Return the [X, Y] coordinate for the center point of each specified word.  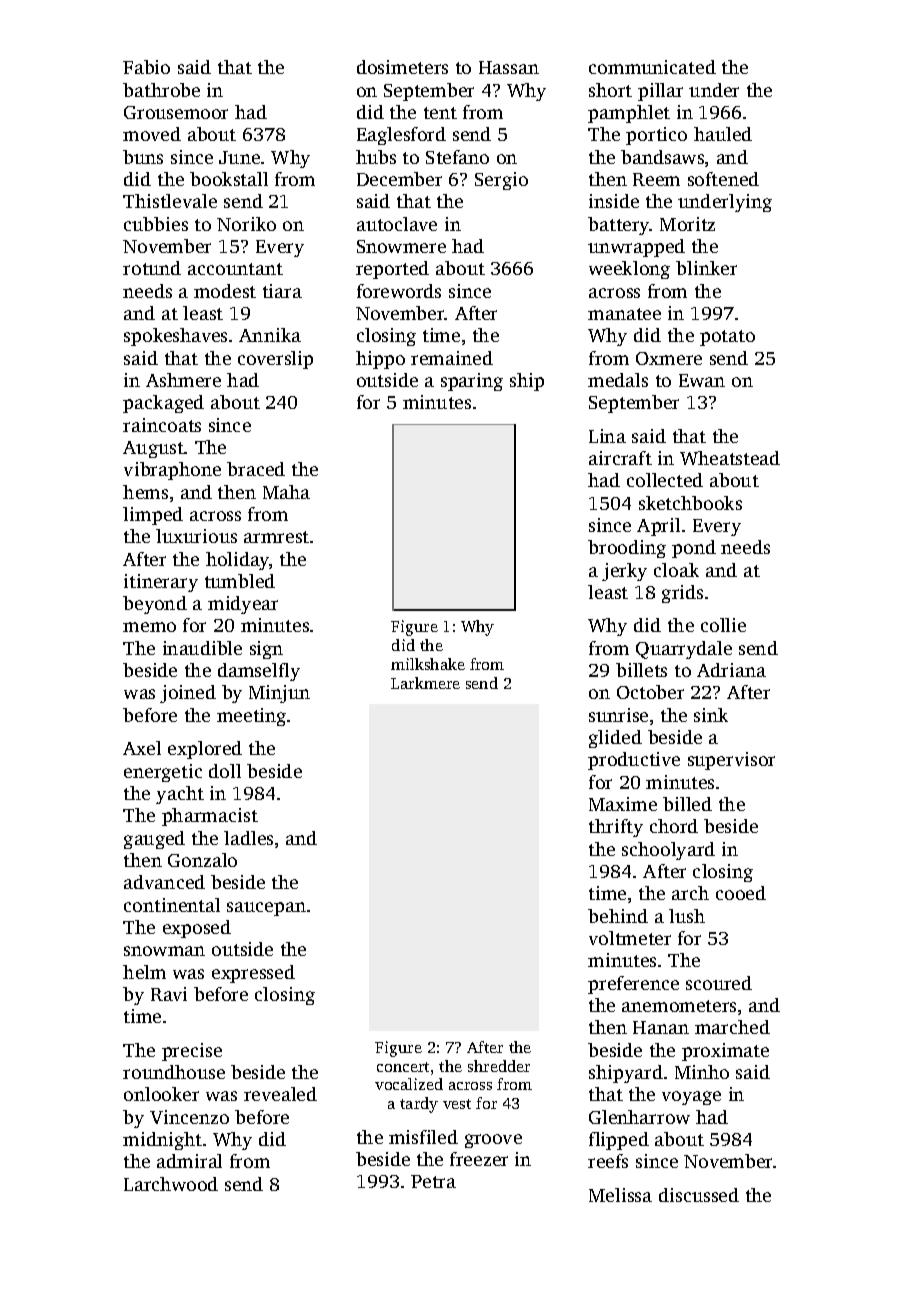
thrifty [616, 828]
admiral [189, 1161]
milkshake [428, 664]
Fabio [146, 67]
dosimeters [402, 67]
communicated [652, 67]
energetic [163, 773]
